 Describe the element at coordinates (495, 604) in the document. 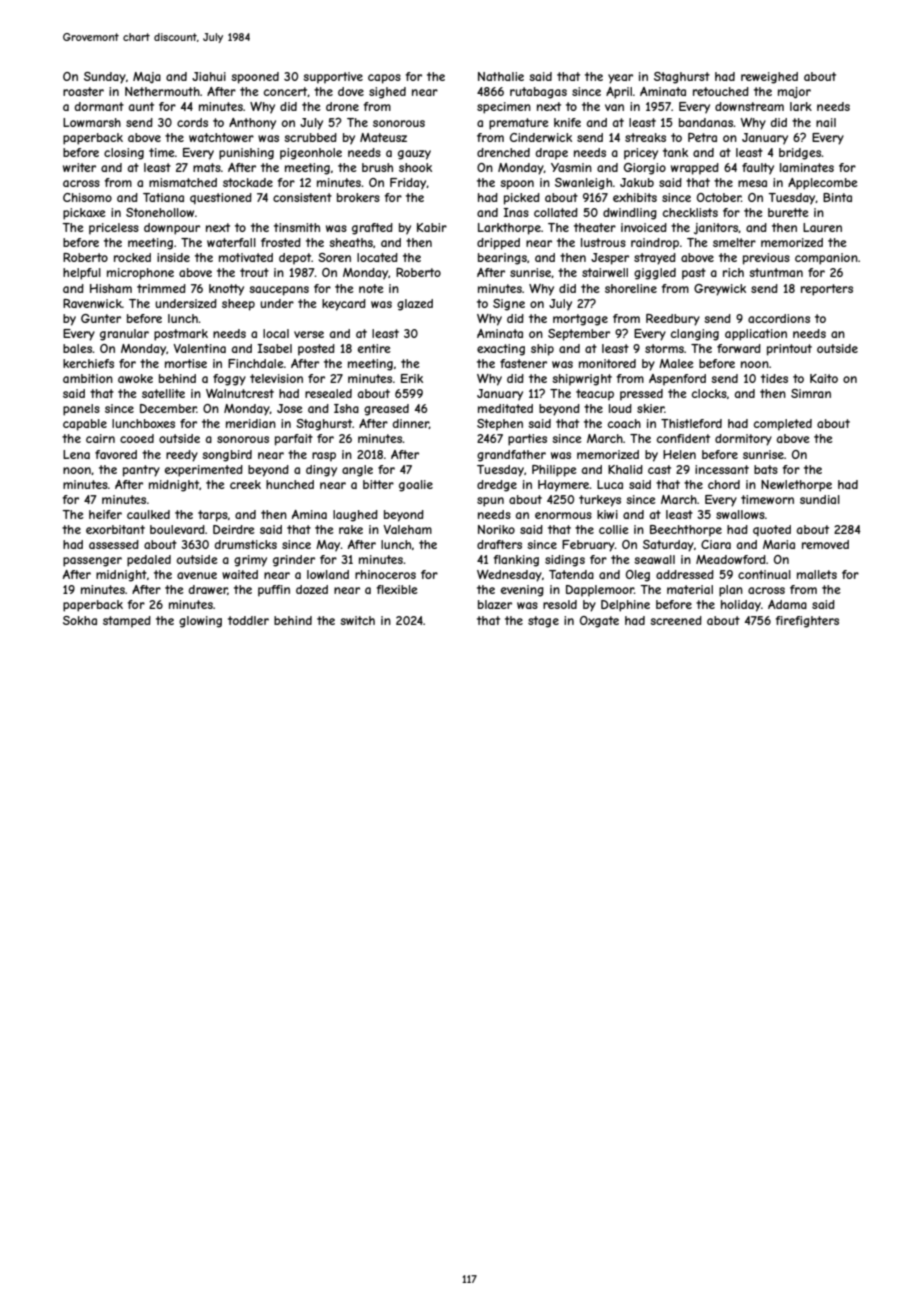

I see `blazer` at that location.
